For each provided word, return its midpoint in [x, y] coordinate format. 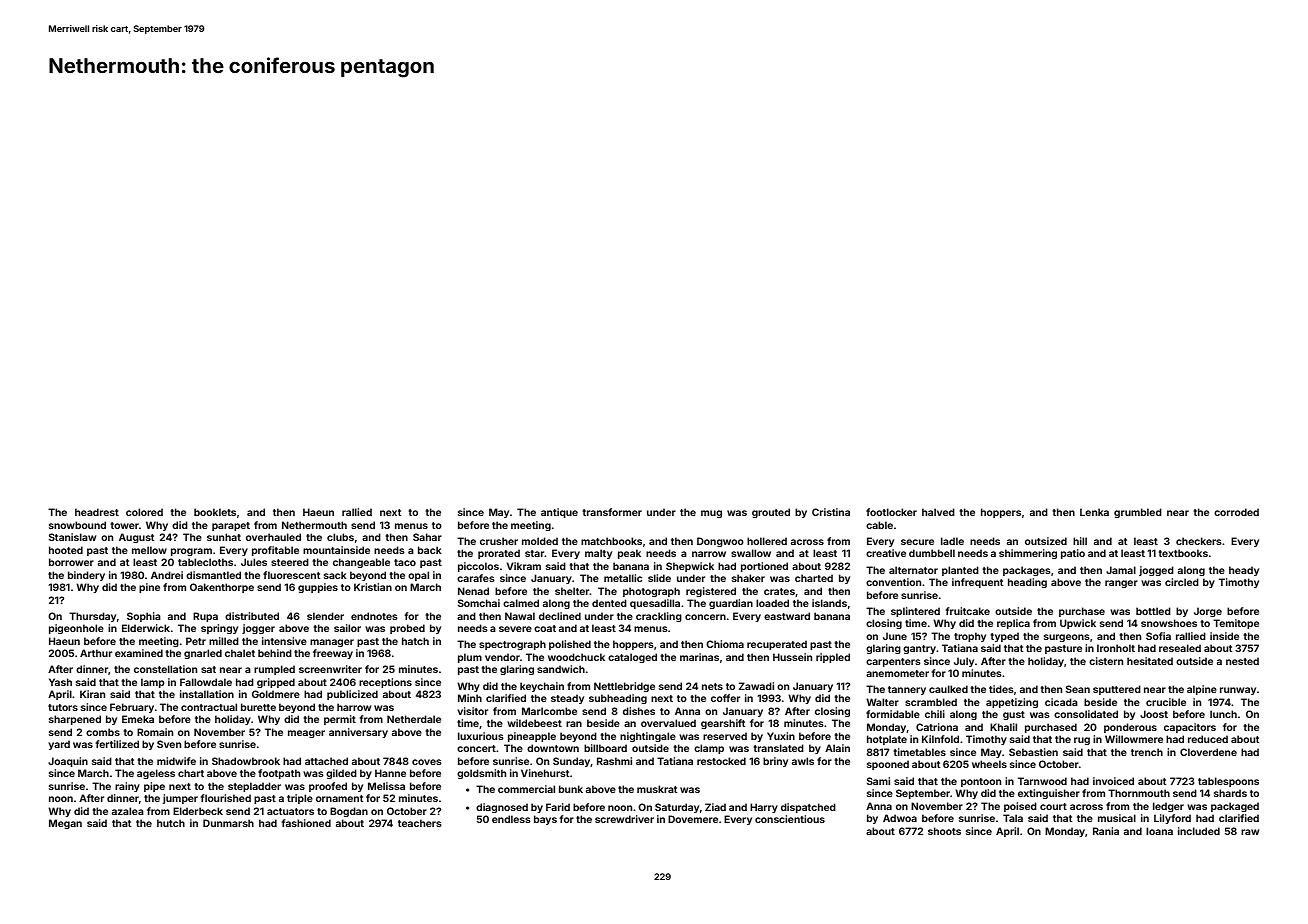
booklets [215, 512]
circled [1182, 582]
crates [779, 591]
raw [1250, 832]
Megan [65, 824]
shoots [944, 831]
